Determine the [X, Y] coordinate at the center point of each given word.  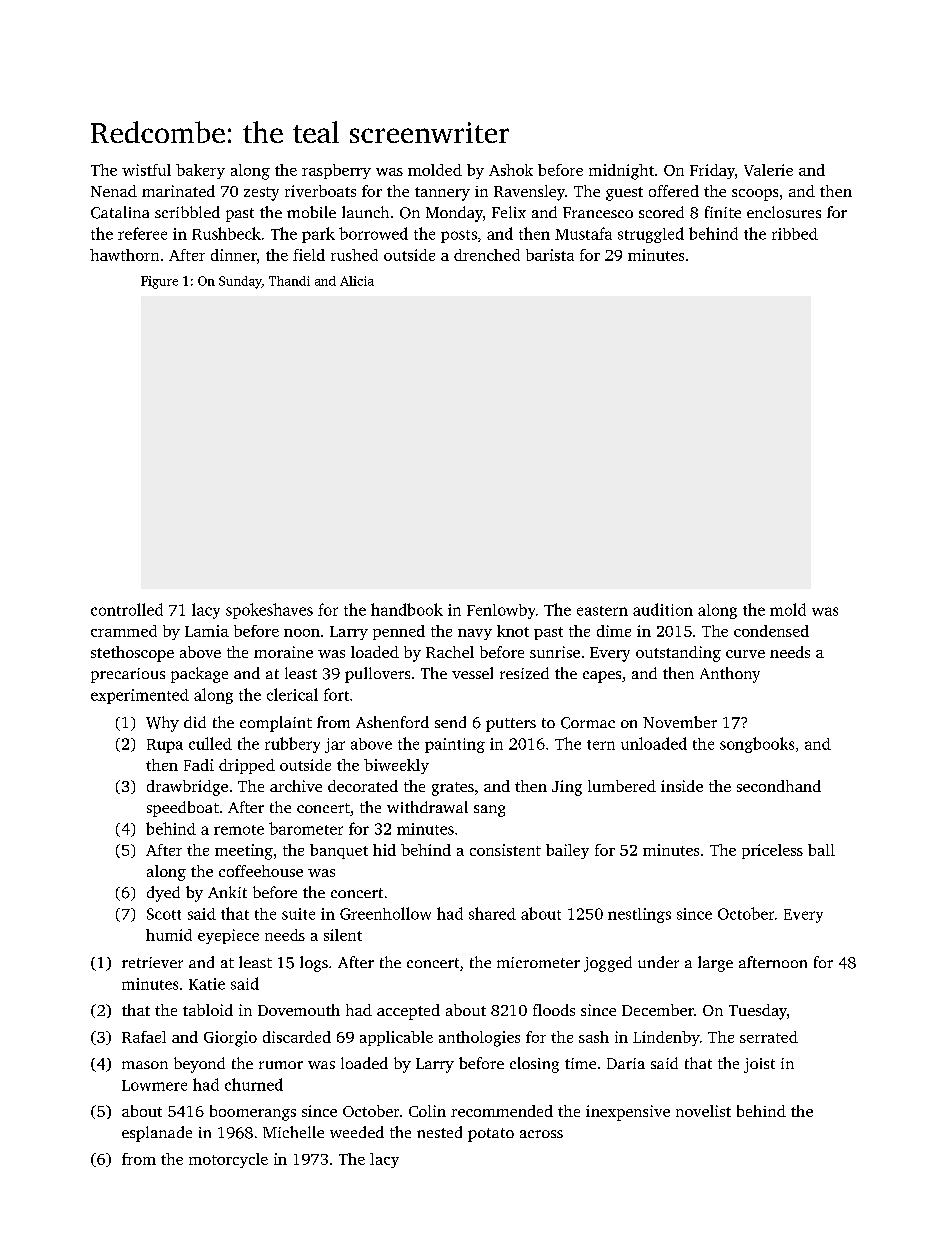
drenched [487, 255]
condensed [771, 631]
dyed [163, 894]
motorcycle [228, 1160]
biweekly [396, 766]
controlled [127, 609]
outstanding [678, 654]
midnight [621, 172]
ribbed [795, 234]
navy [475, 634]
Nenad [114, 191]
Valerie [768, 170]
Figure [159, 282]
